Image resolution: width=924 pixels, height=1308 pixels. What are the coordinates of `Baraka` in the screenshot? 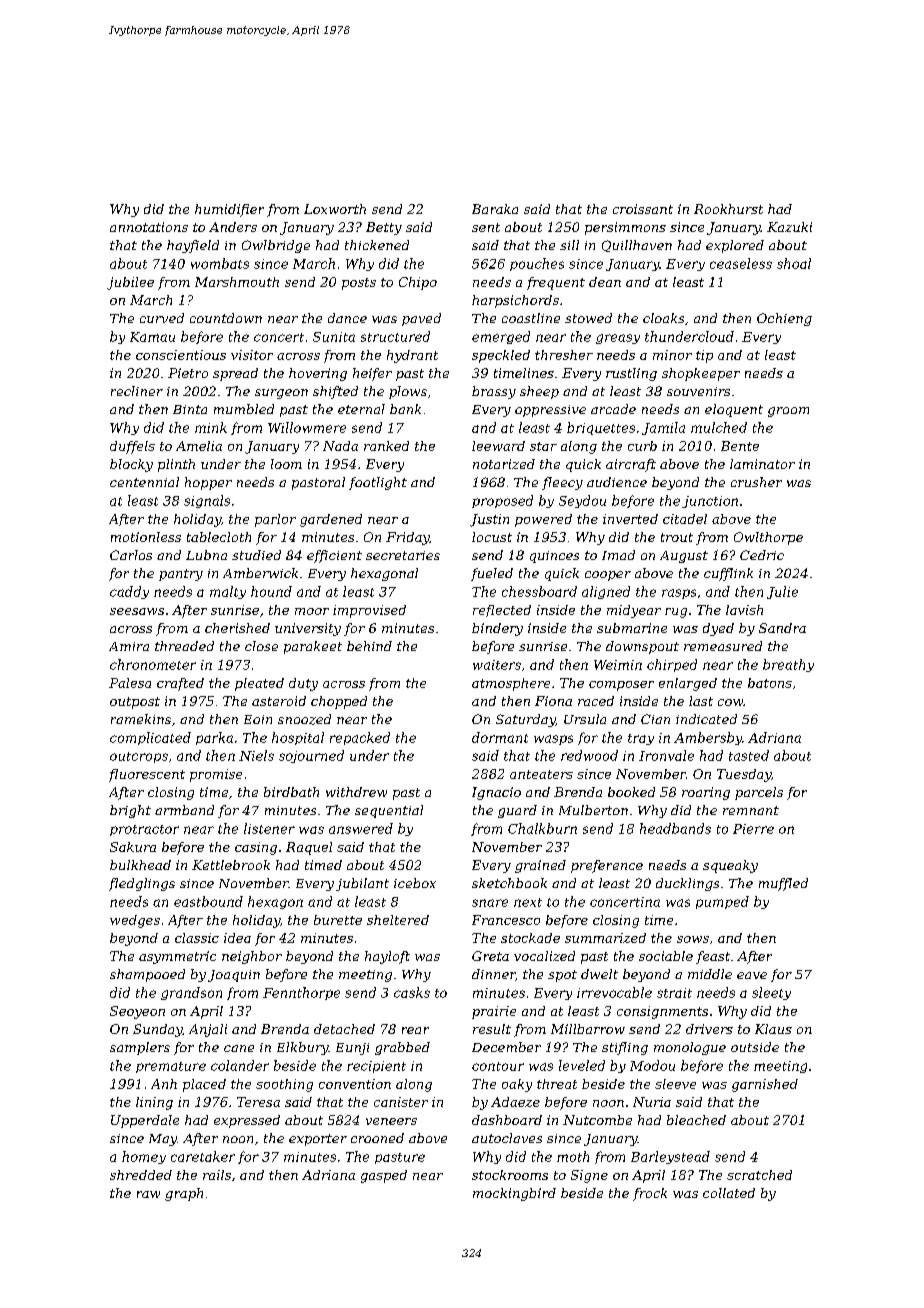 It's located at (495, 209).
